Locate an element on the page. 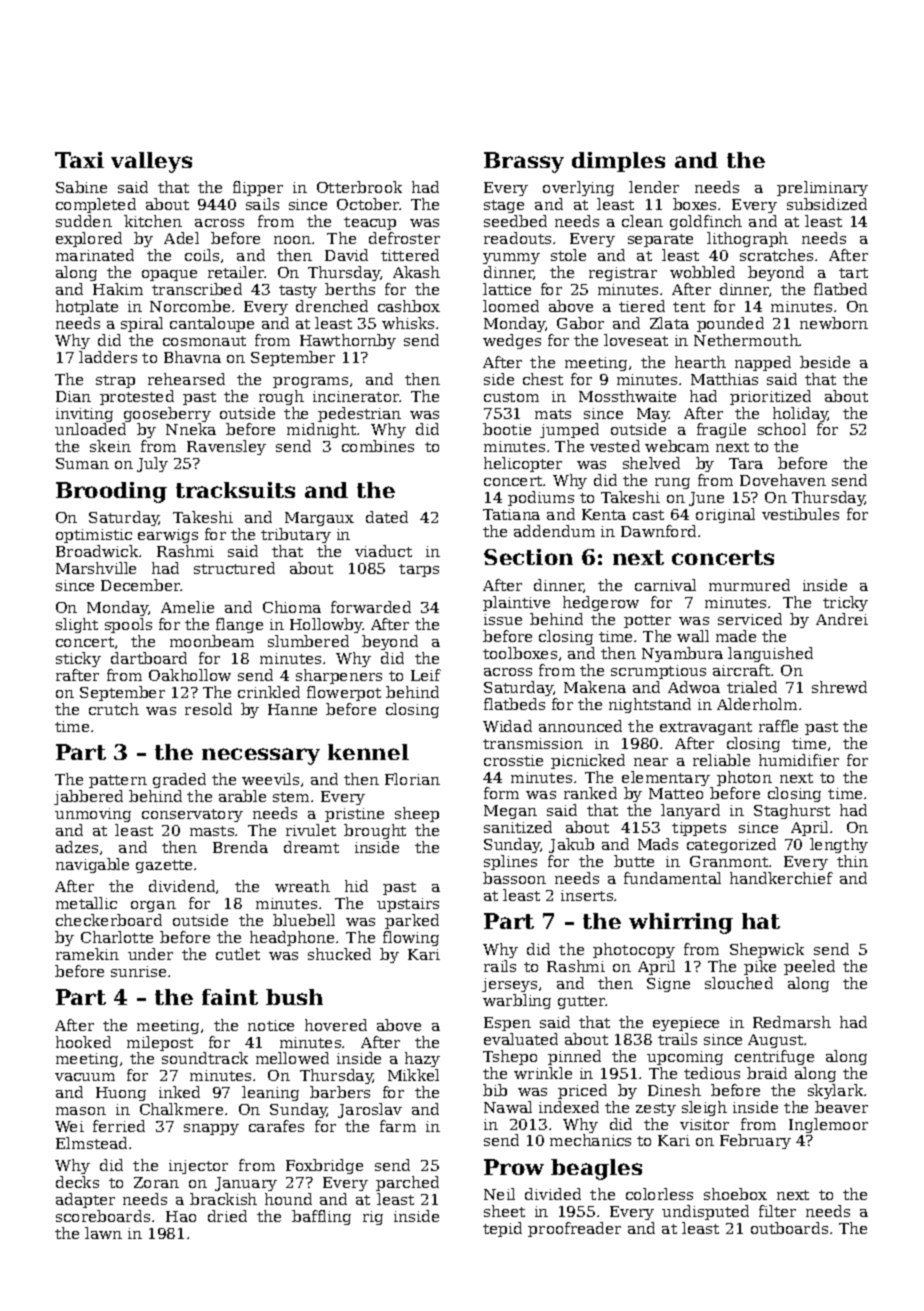 Image resolution: width=924 pixels, height=1311 pixels. undisputed is located at coordinates (705, 1212).
